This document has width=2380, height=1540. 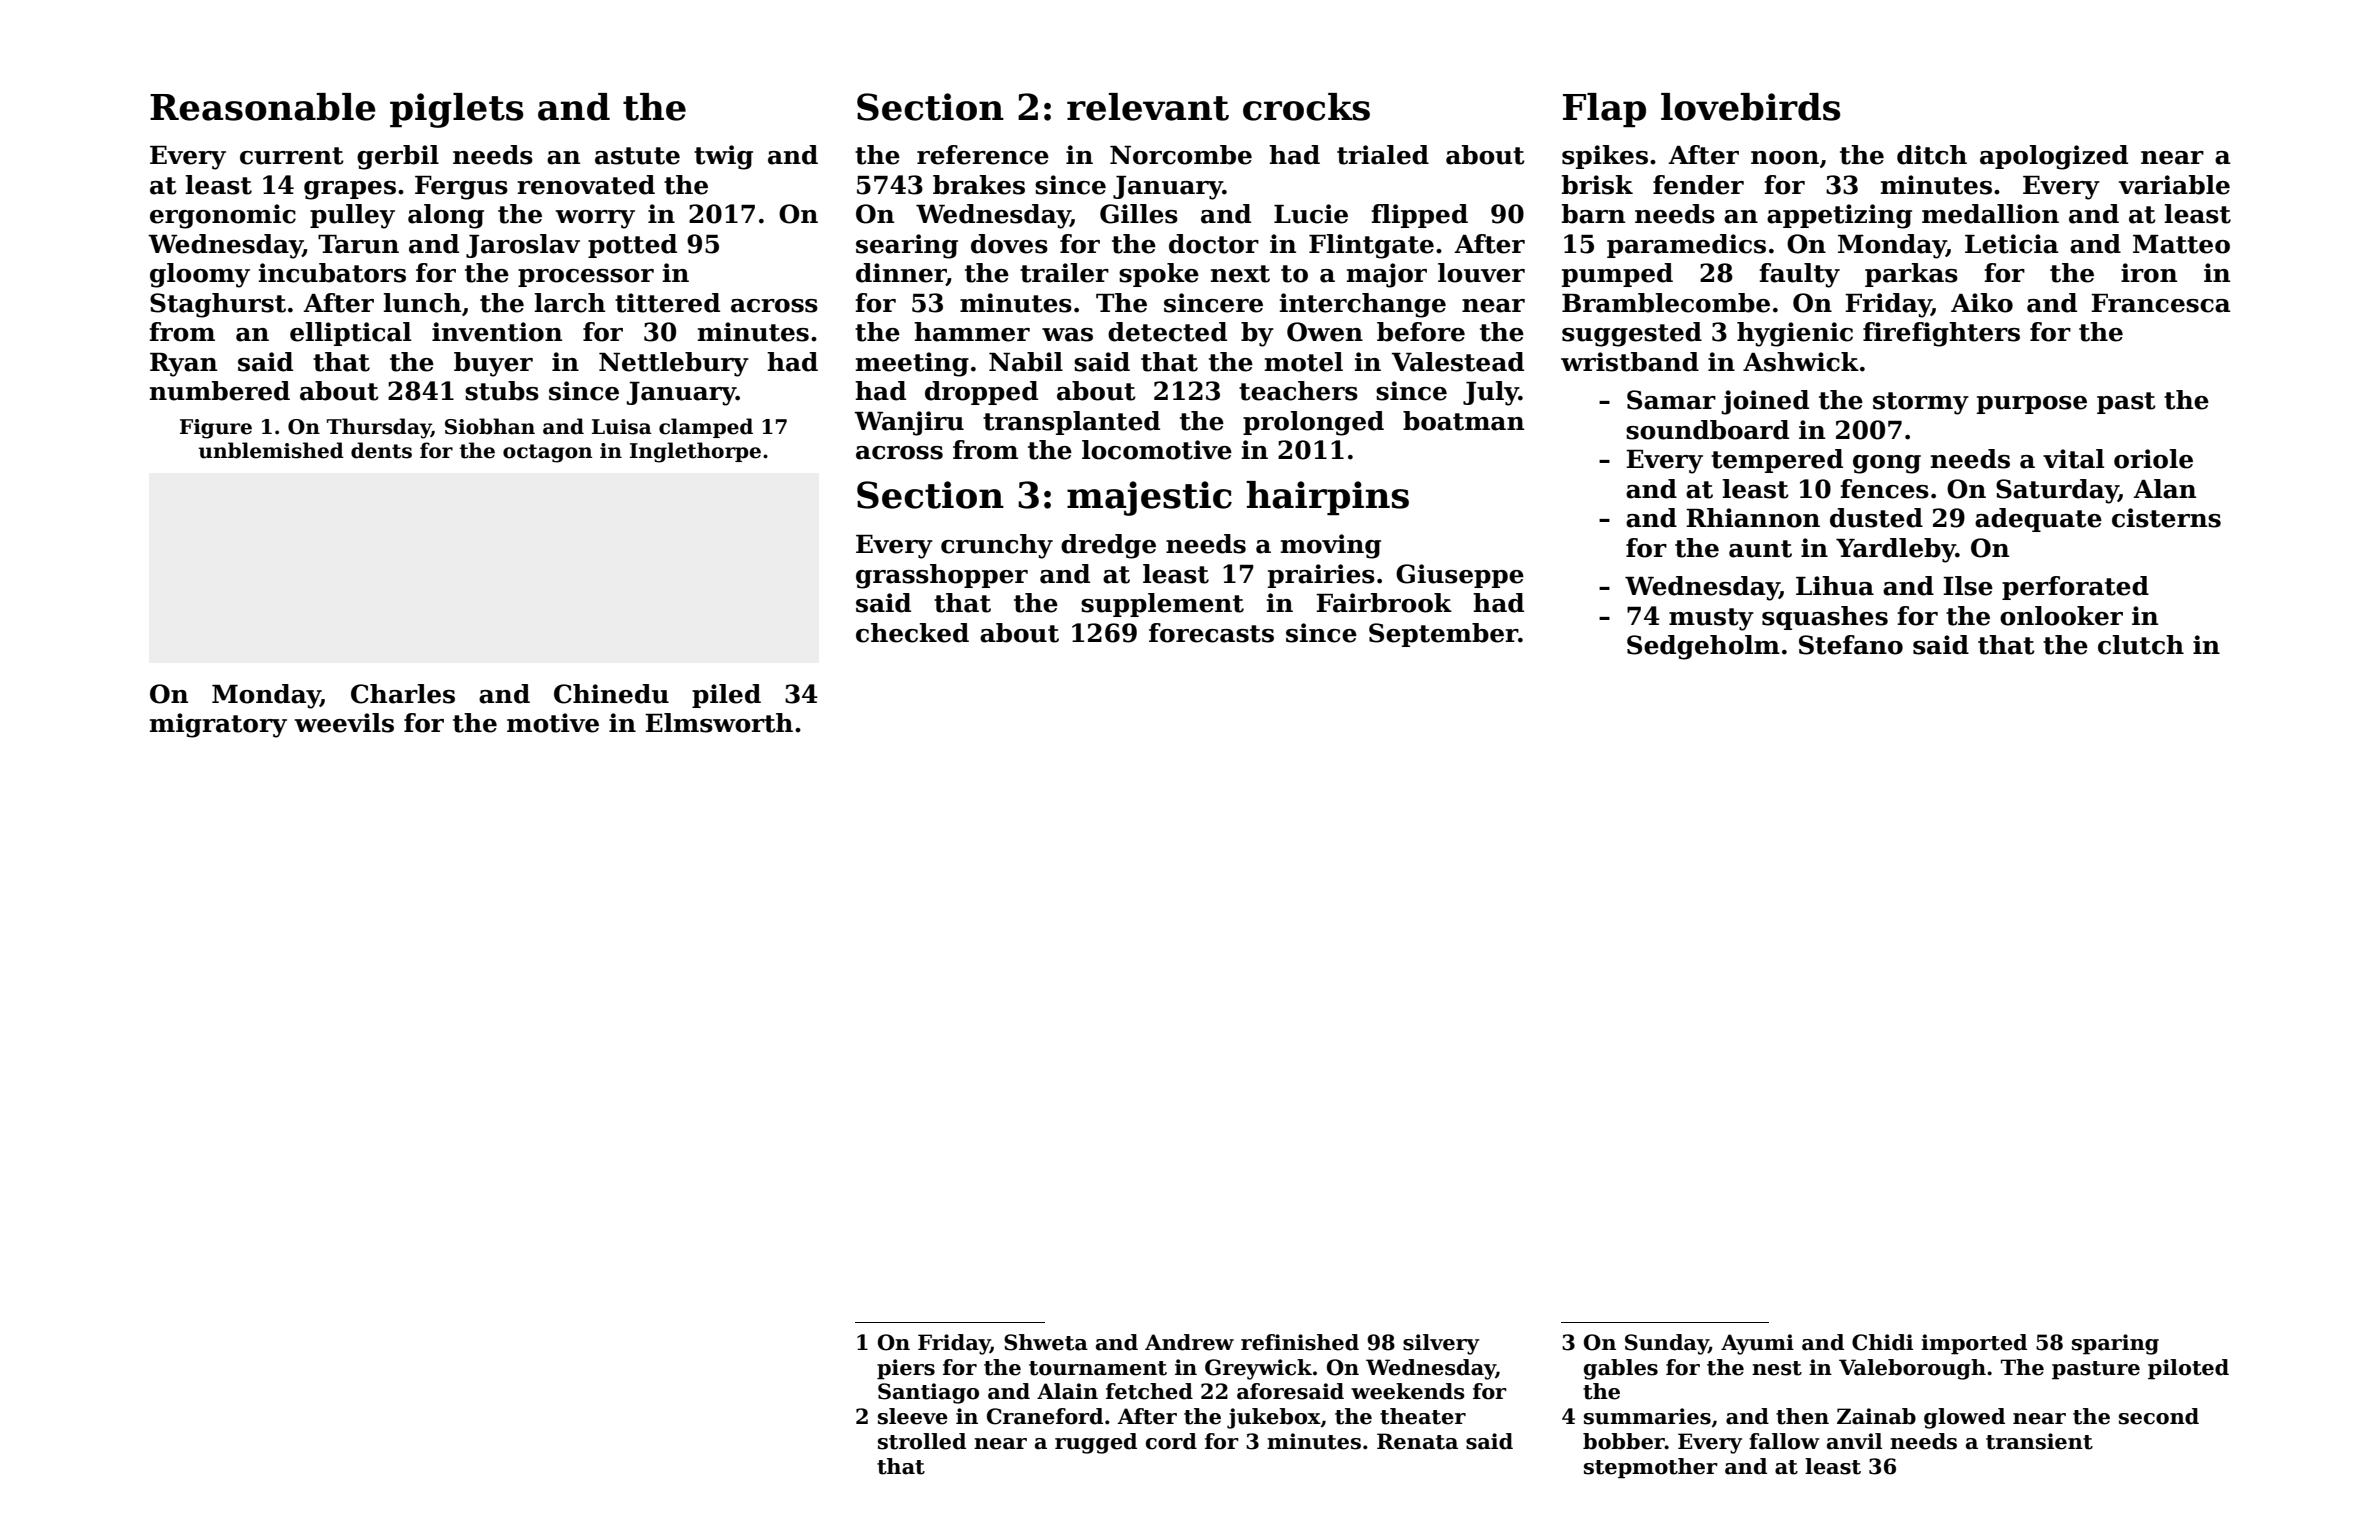 I want to click on sparing, so click(x=2115, y=1344).
